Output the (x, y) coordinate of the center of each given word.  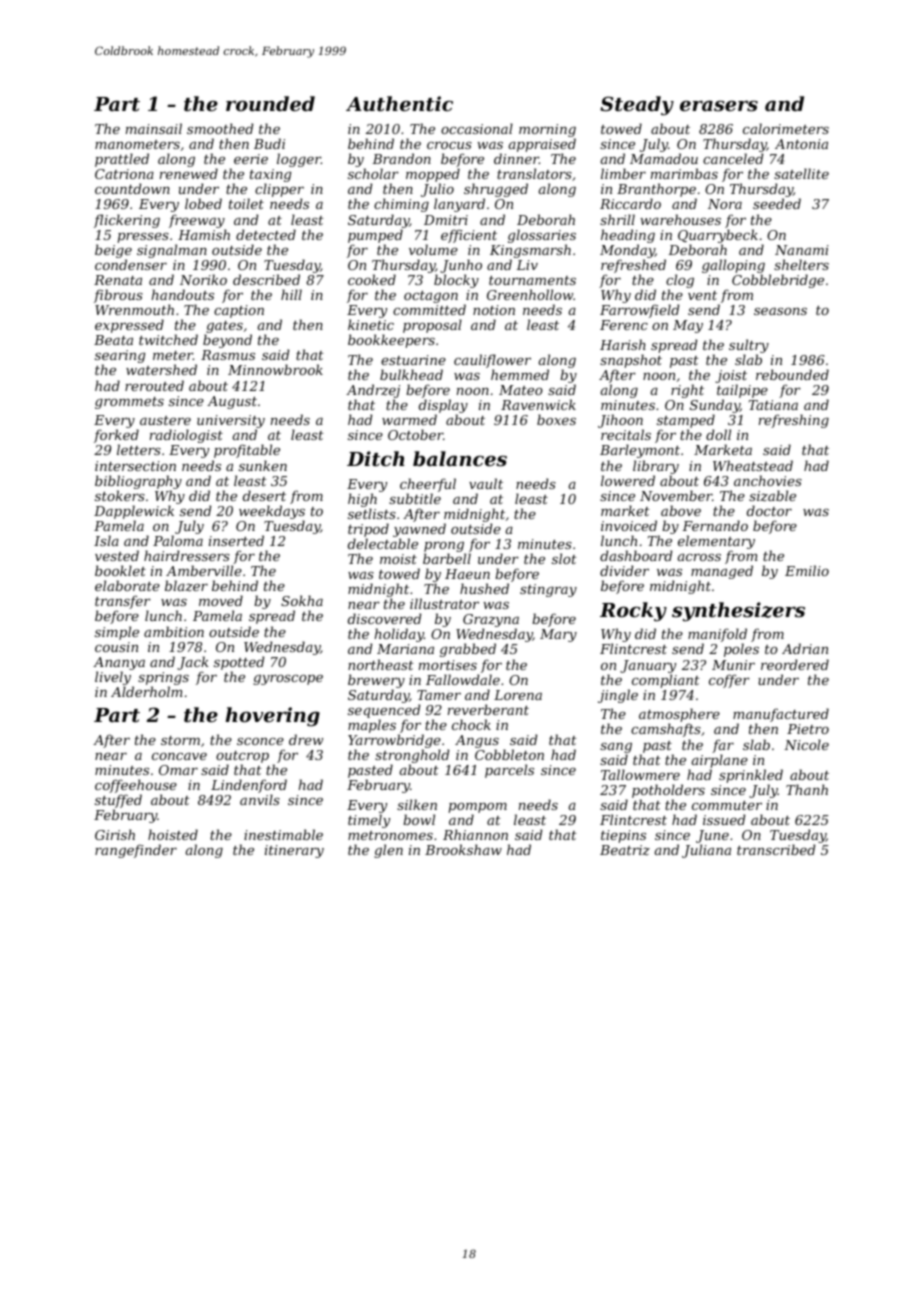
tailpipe (742, 391)
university (231, 422)
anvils (260, 800)
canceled (733, 159)
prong (444, 547)
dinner (516, 158)
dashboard (636, 555)
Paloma (178, 540)
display (443, 407)
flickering (127, 221)
